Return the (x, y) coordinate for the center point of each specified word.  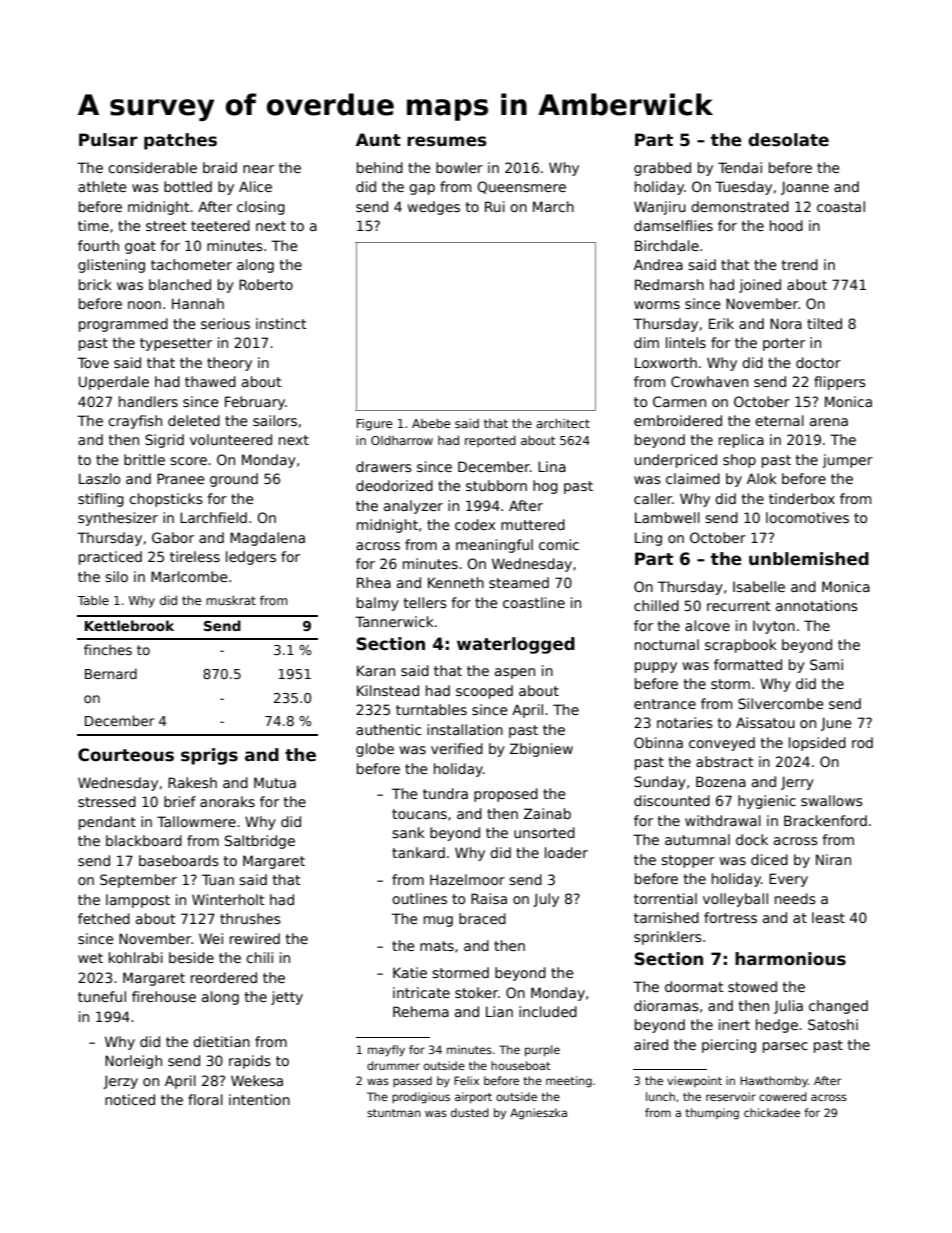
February (255, 403)
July (546, 900)
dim (646, 342)
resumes (447, 141)
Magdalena (267, 539)
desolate (788, 140)
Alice (255, 186)
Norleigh (133, 1062)
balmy (378, 604)
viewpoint (694, 1081)
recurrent (739, 606)
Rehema (421, 1011)
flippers (840, 383)
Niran (833, 859)
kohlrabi (136, 957)
